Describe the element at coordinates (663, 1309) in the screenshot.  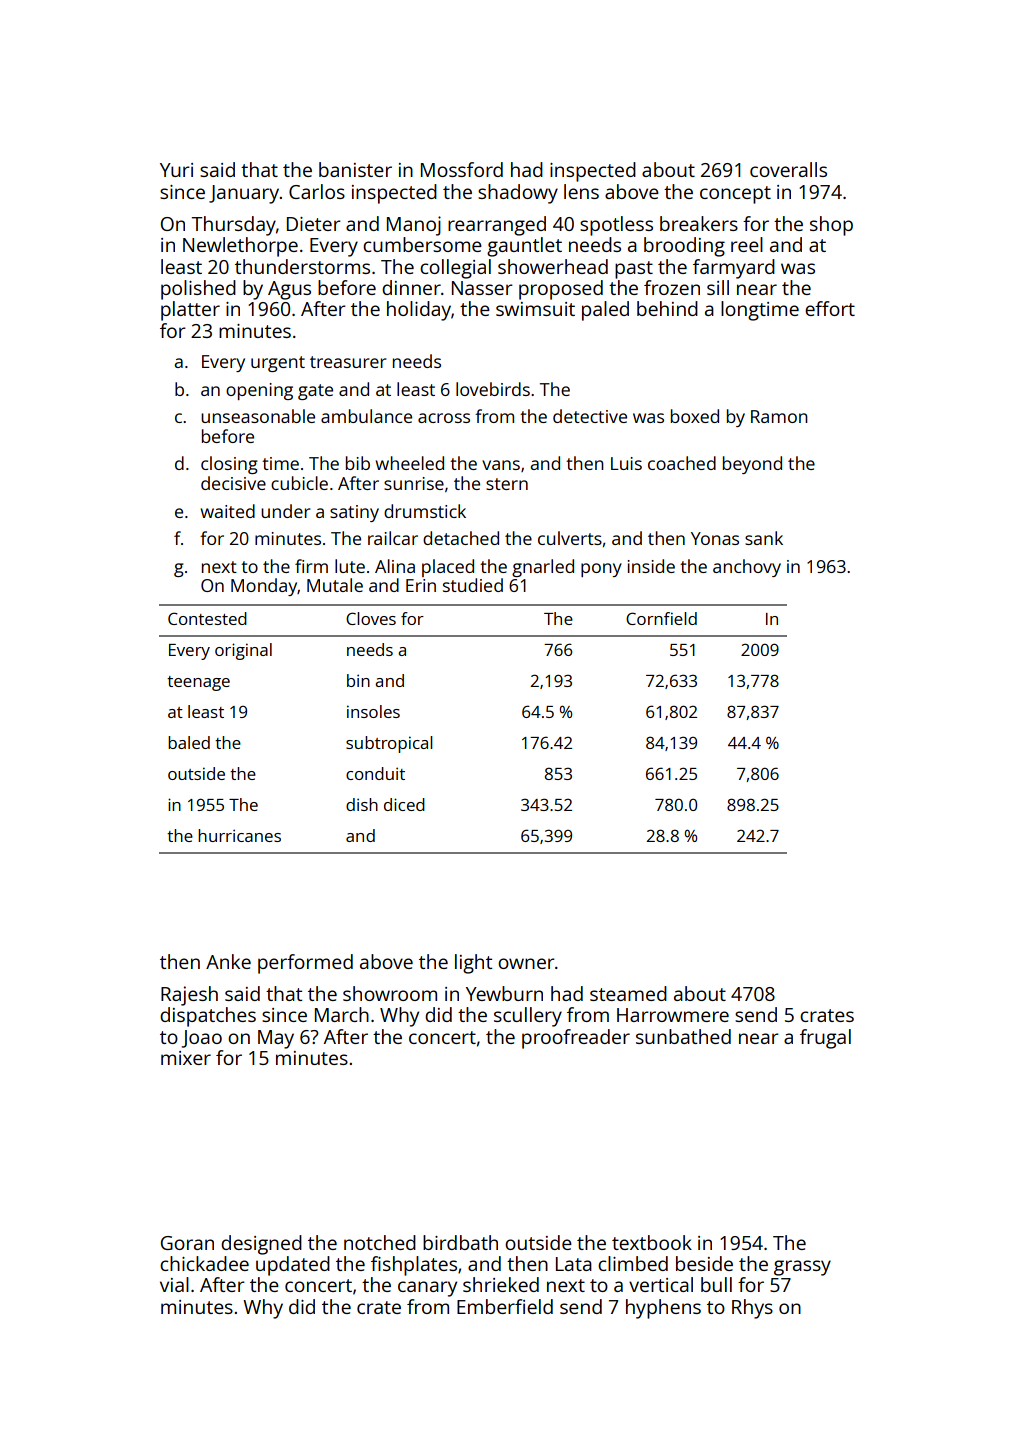
I see `hyphens` at that location.
